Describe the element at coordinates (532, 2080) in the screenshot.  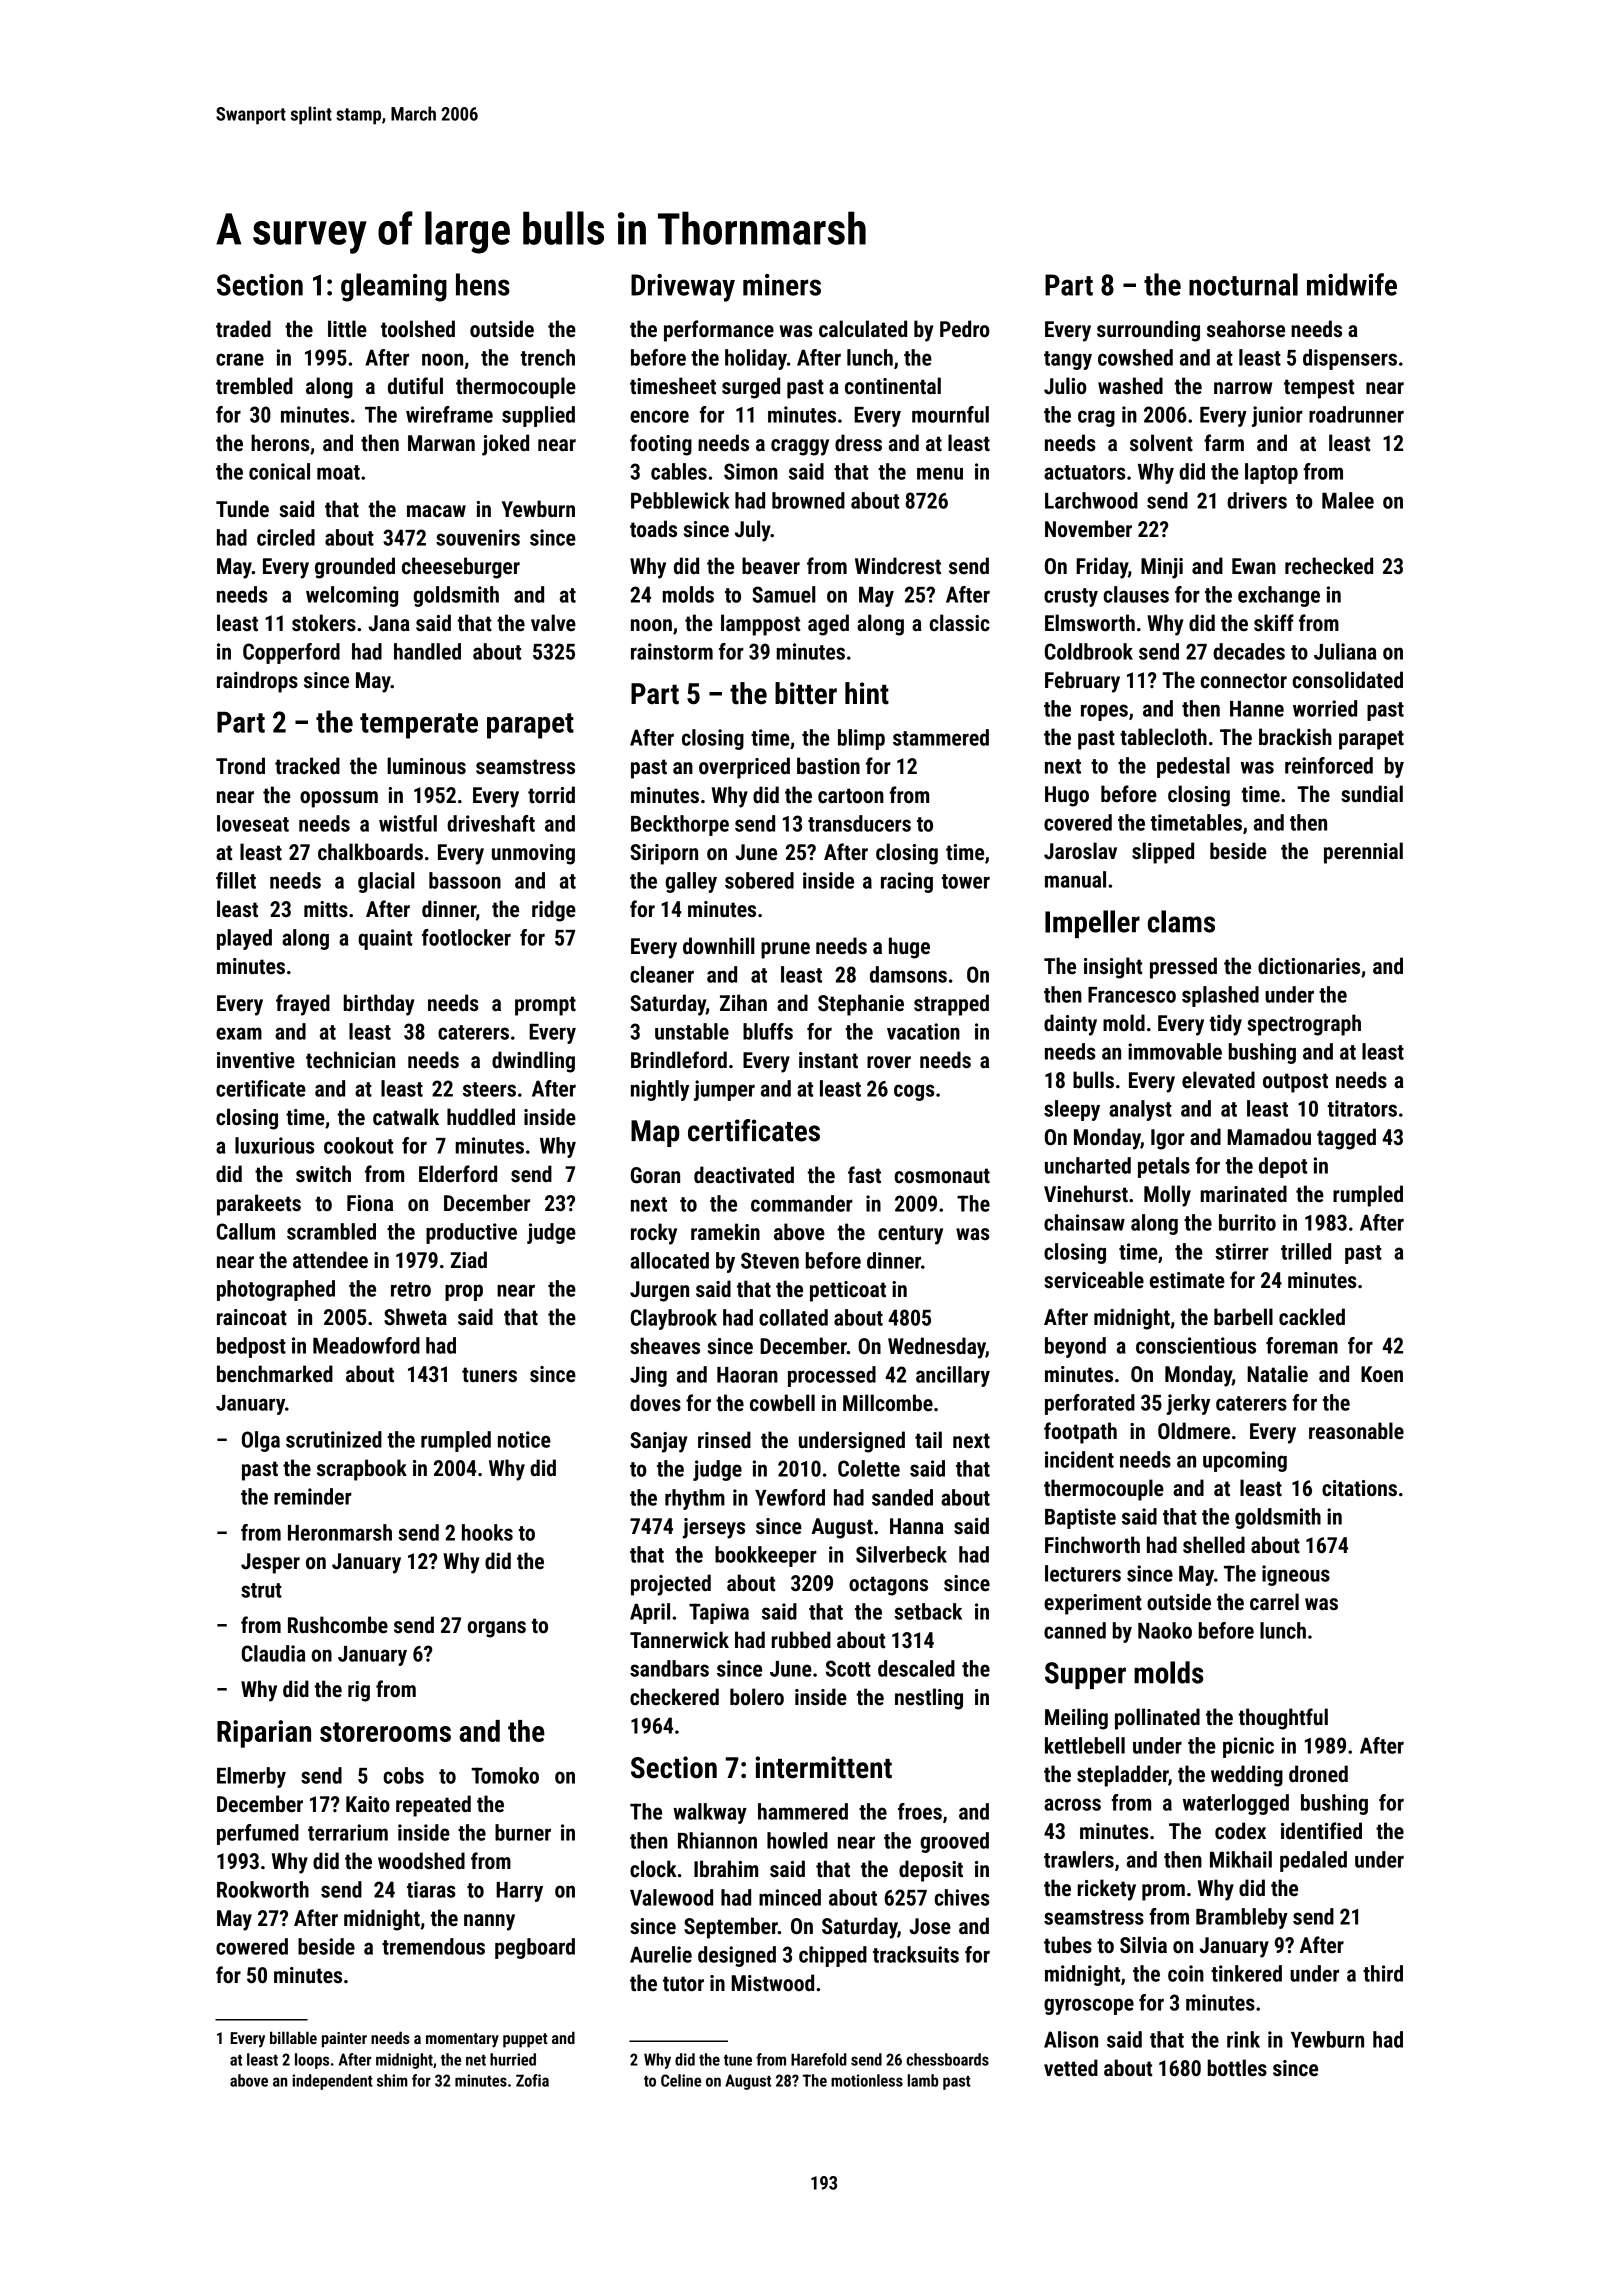
I see `Zofia` at that location.
